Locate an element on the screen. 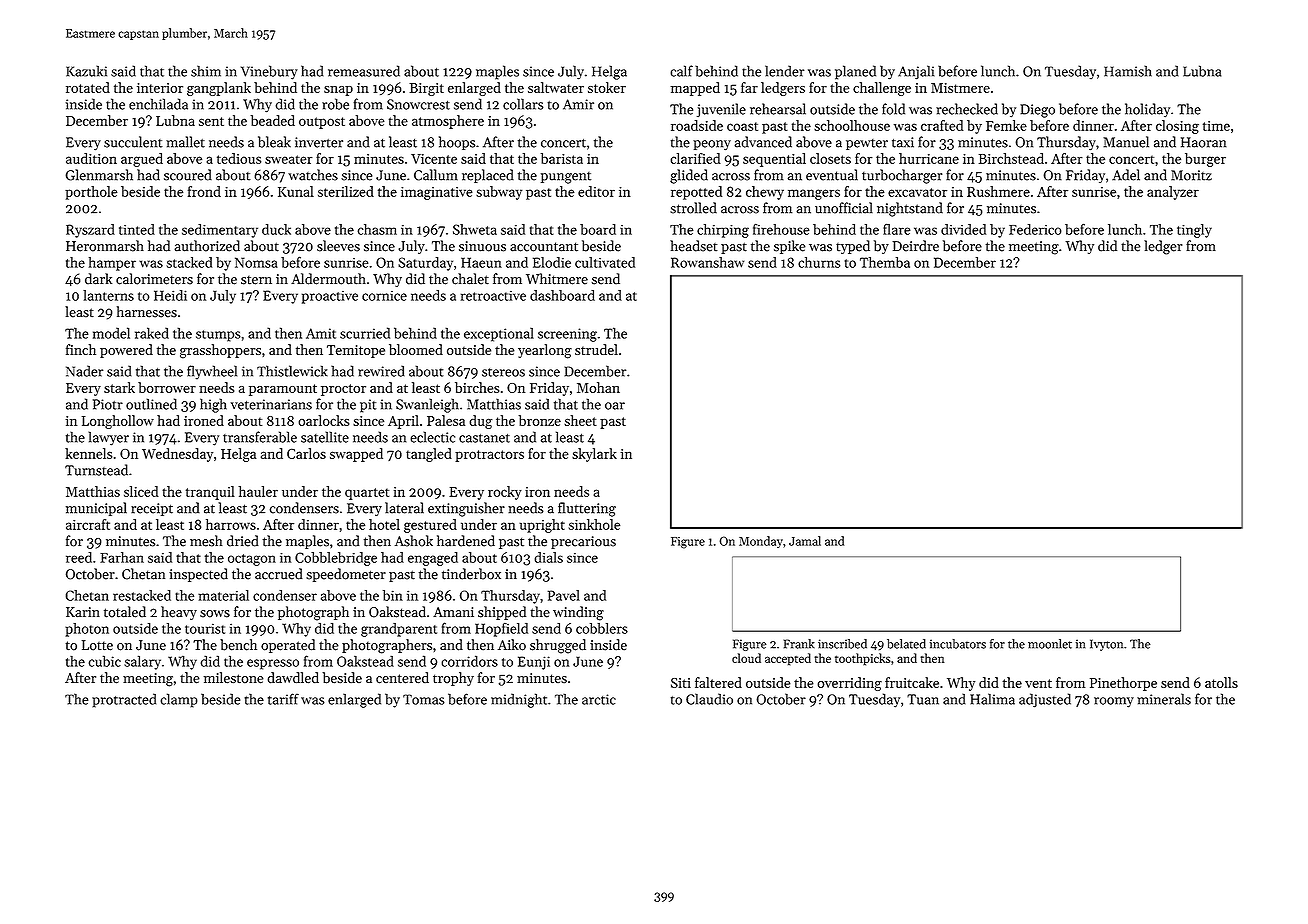 Image resolution: width=1308 pixels, height=924 pixels. robe is located at coordinates (335, 104).
